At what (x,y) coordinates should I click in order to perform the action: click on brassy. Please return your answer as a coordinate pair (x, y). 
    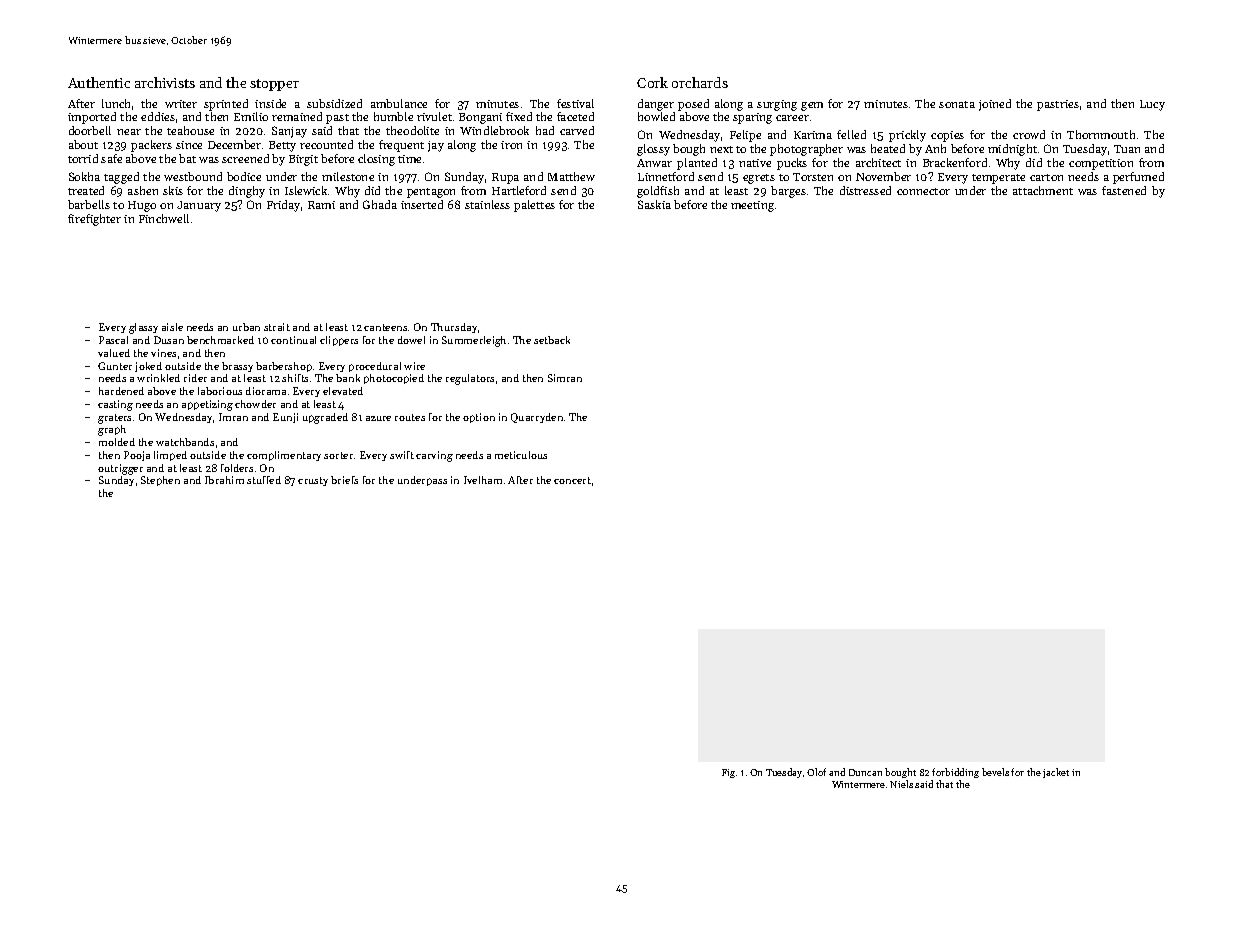
    Looking at the image, I should click on (237, 367).
